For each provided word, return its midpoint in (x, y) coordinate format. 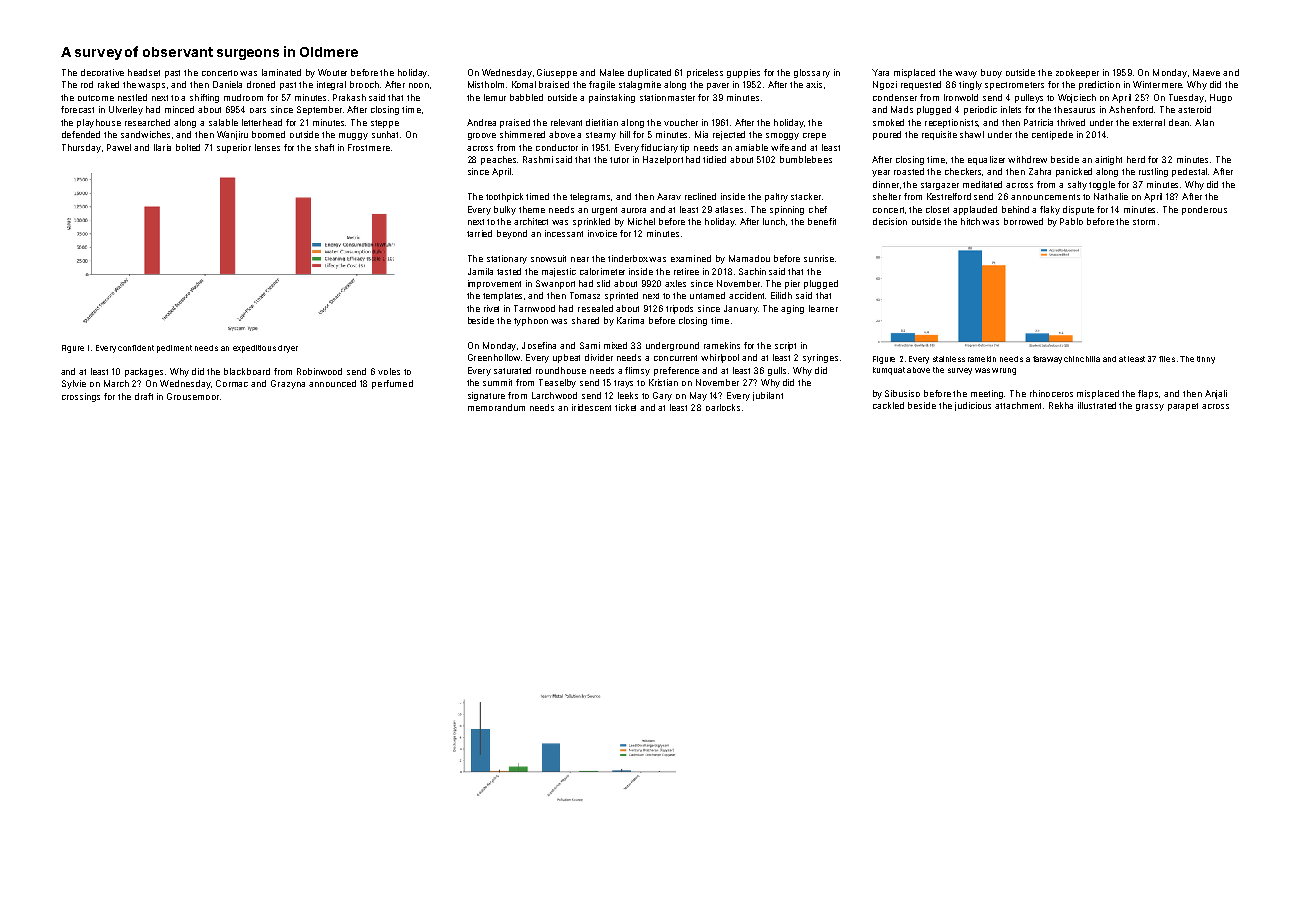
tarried (479, 233)
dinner (886, 184)
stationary (507, 259)
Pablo (1071, 221)
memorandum (496, 407)
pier (792, 284)
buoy (991, 73)
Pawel (119, 147)
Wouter (332, 72)
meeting (987, 394)
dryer (288, 349)
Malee (612, 72)
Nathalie (1111, 196)
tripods (679, 309)
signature (486, 396)
